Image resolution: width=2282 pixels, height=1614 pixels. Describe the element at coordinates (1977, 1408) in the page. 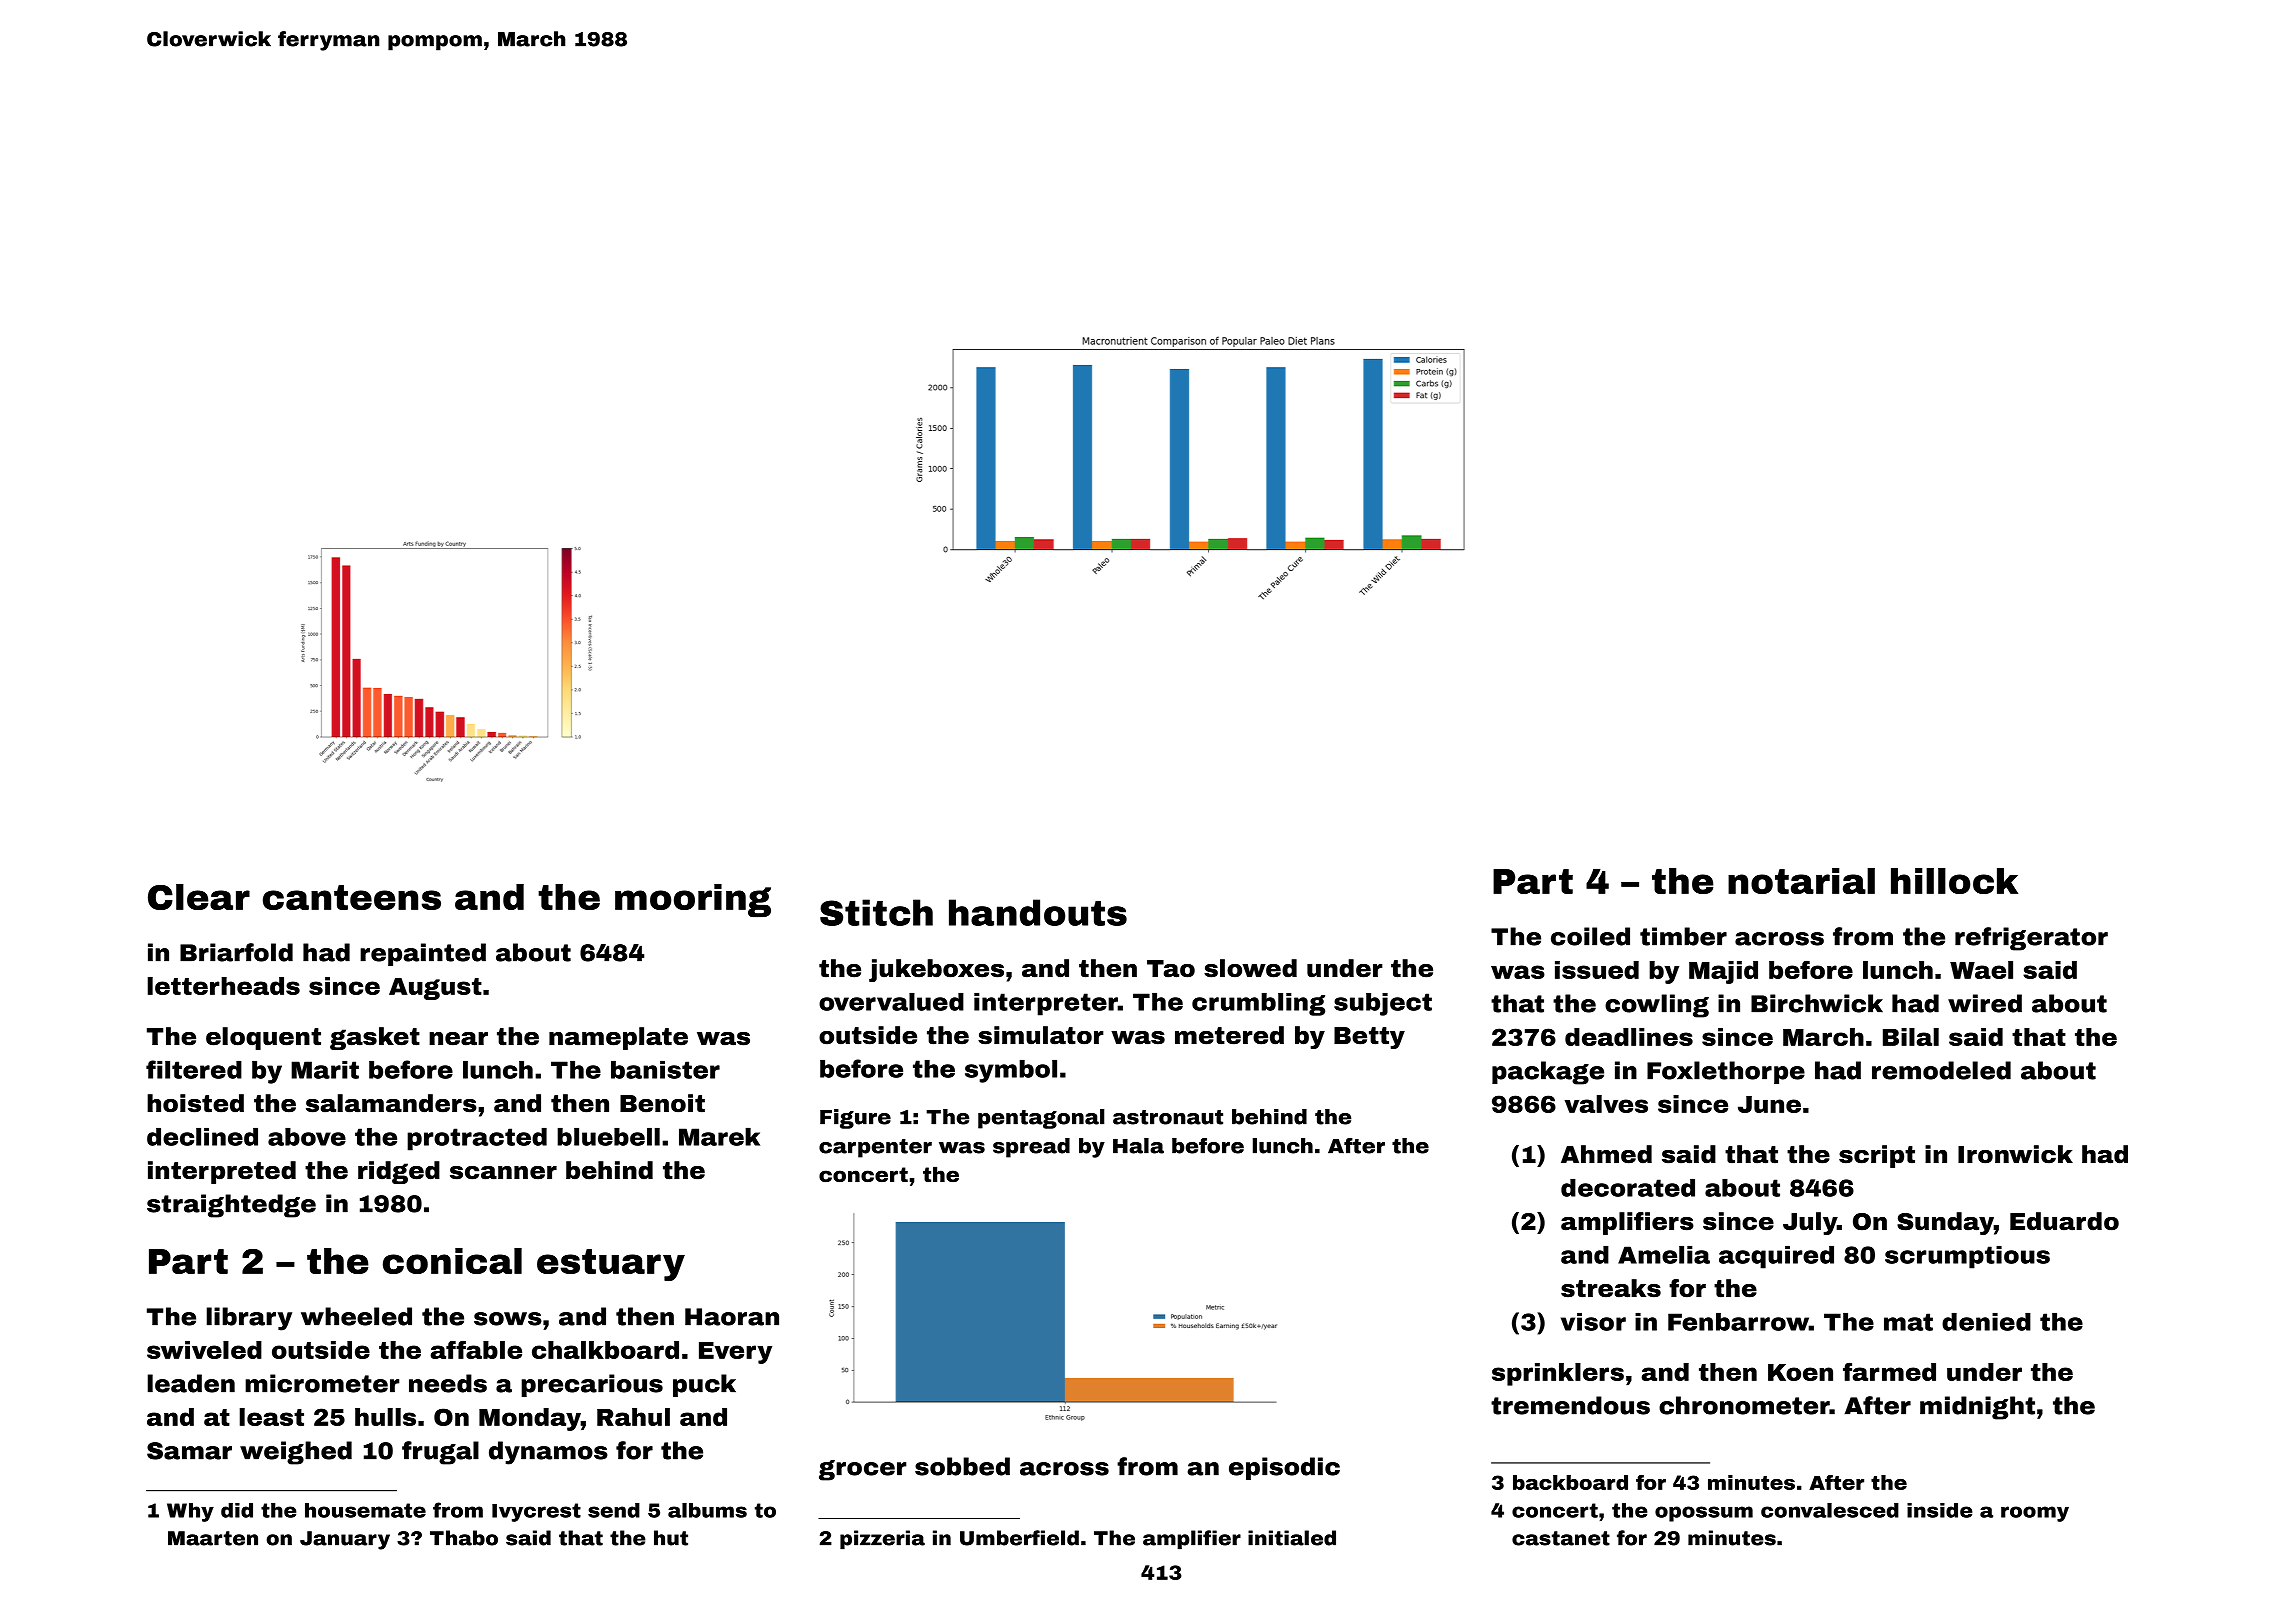

I see `midnight` at that location.
